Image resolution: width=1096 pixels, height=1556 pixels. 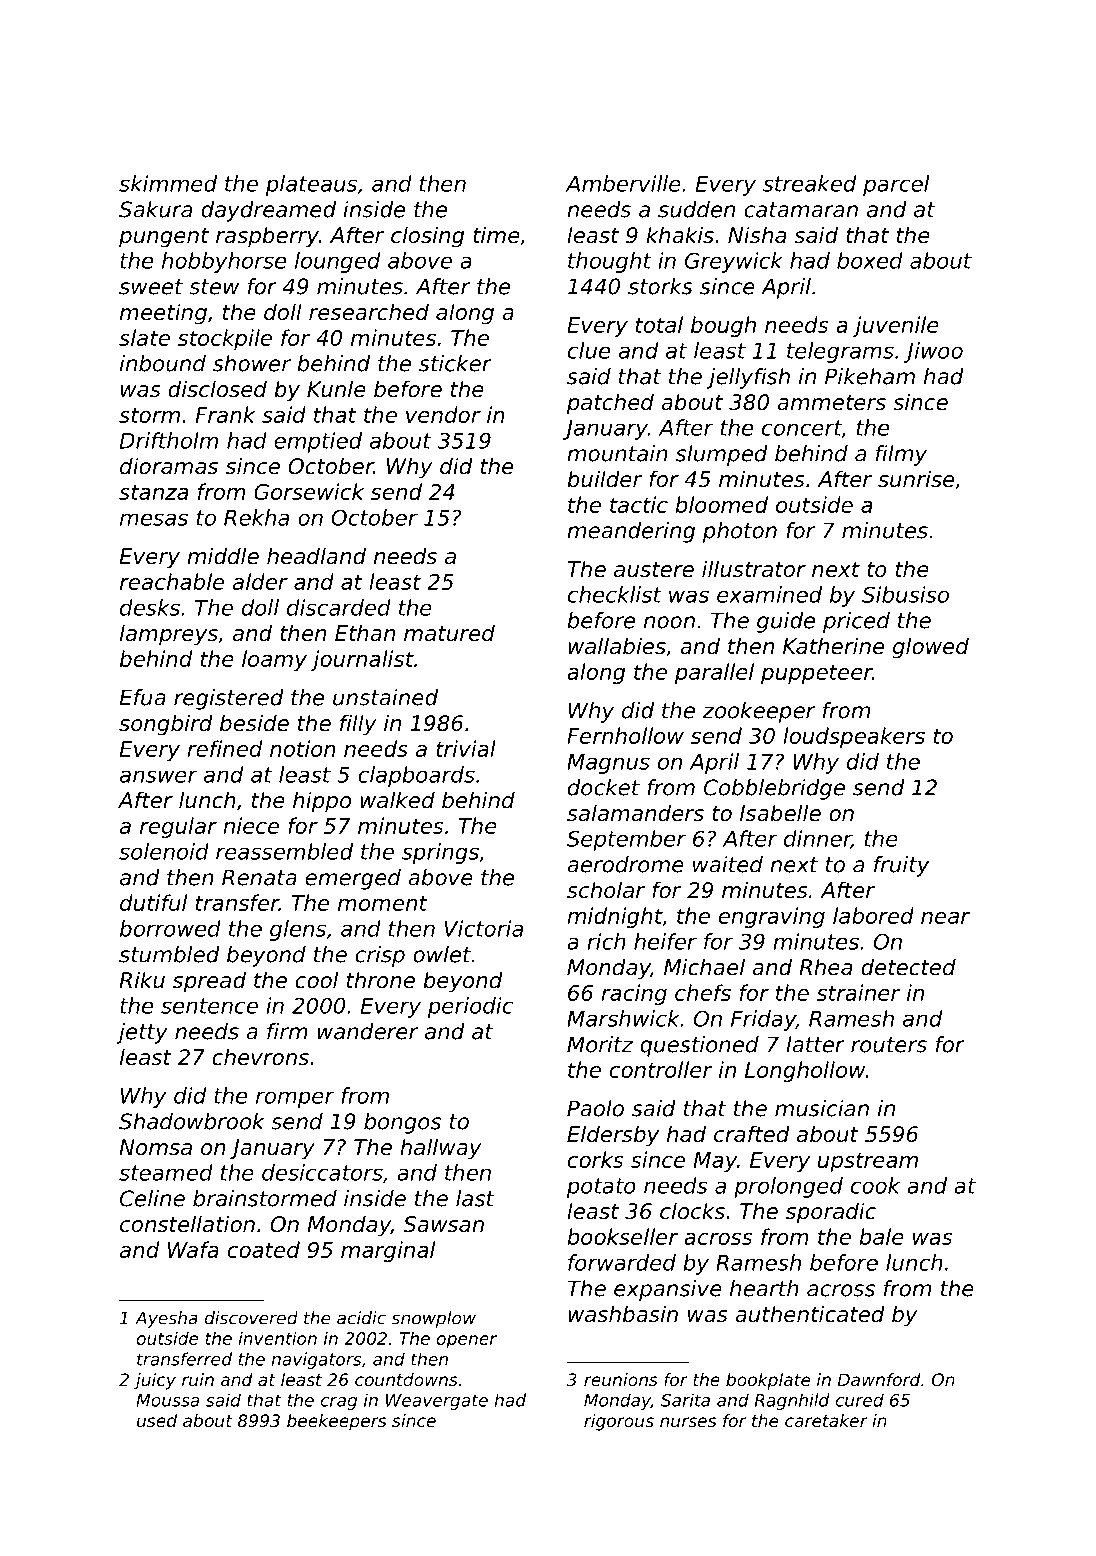 I want to click on upstream, so click(x=868, y=1162).
